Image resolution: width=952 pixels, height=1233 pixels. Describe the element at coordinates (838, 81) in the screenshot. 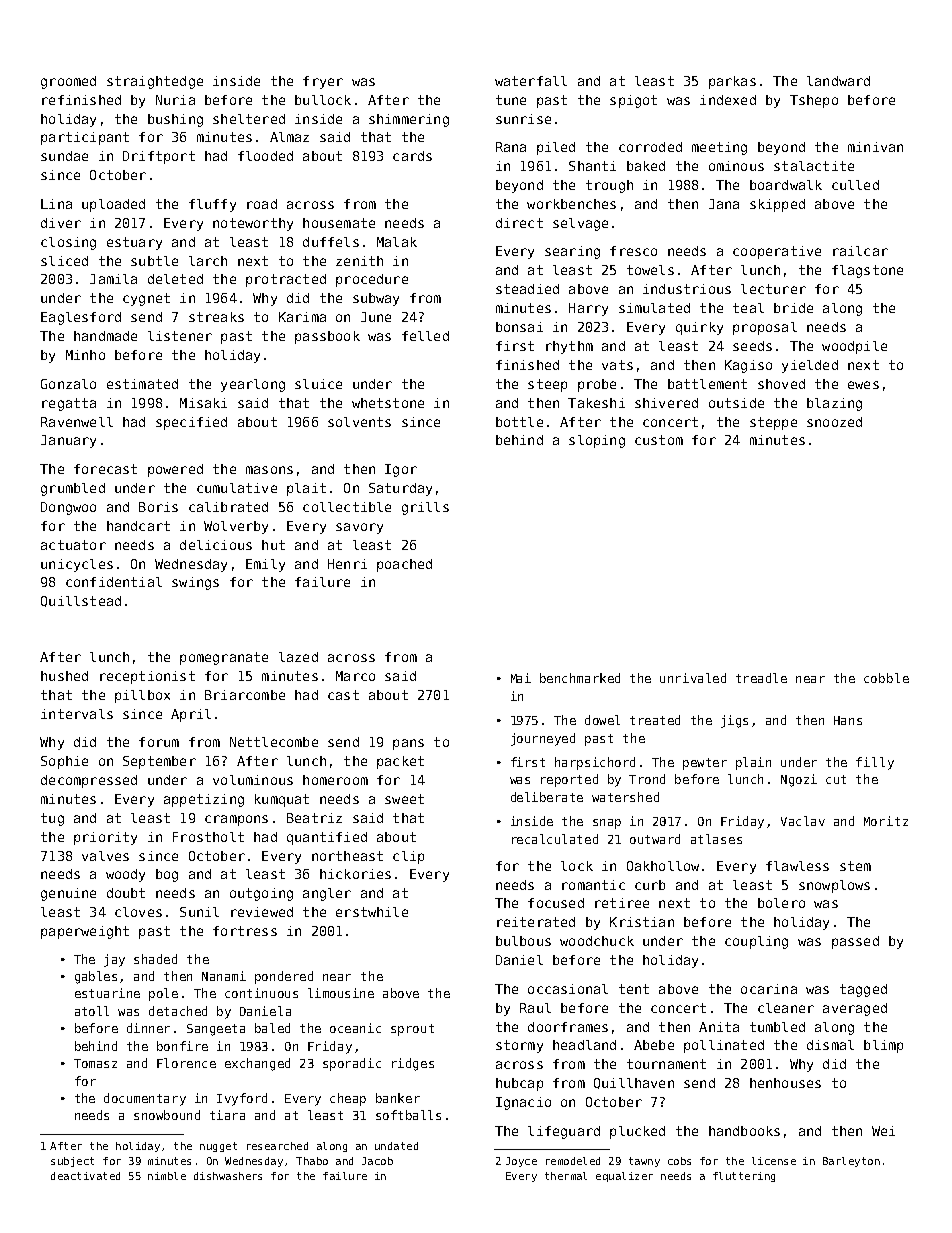

I see `landward` at that location.
